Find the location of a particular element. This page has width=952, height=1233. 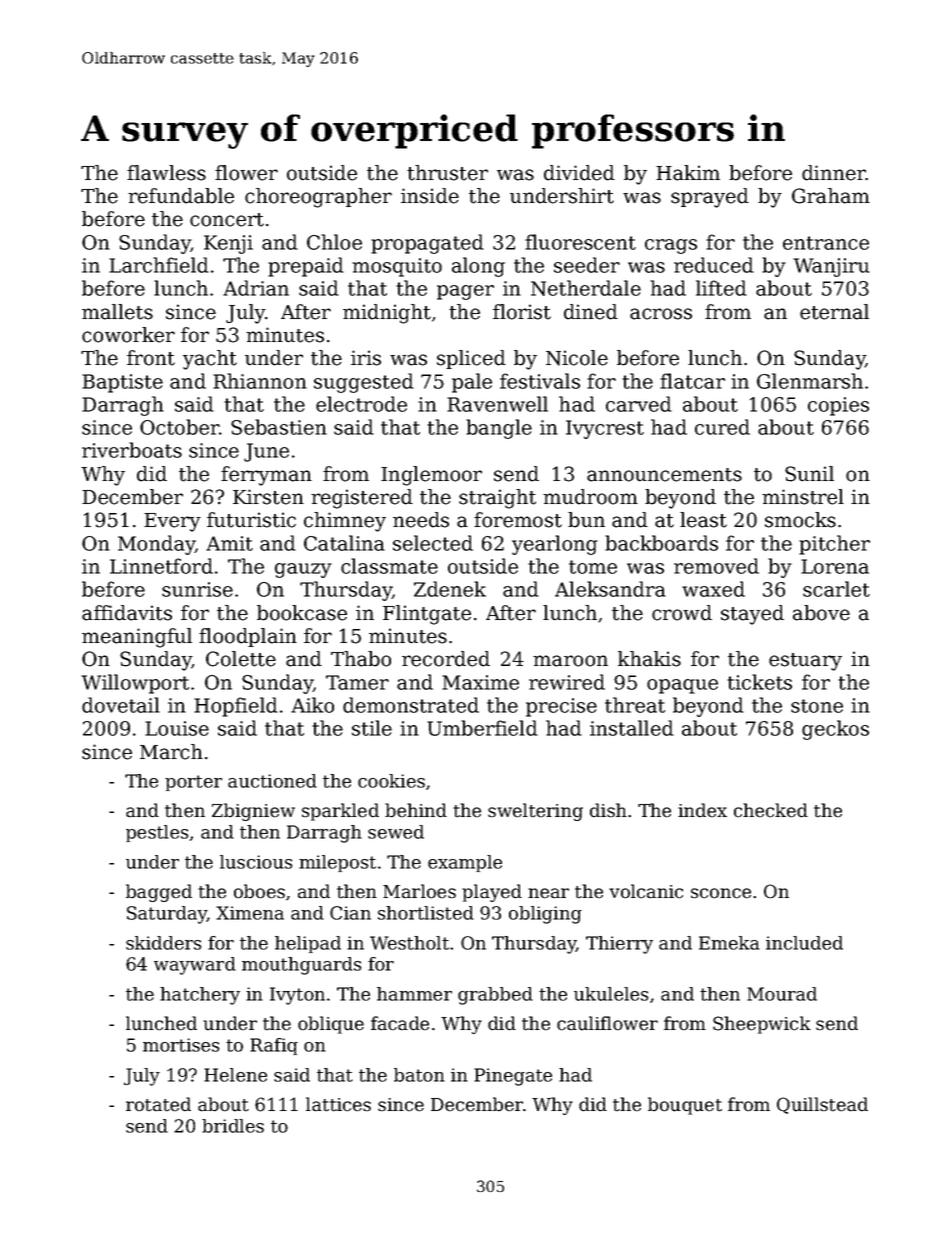

pestles is located at coordinates (157, 833).
